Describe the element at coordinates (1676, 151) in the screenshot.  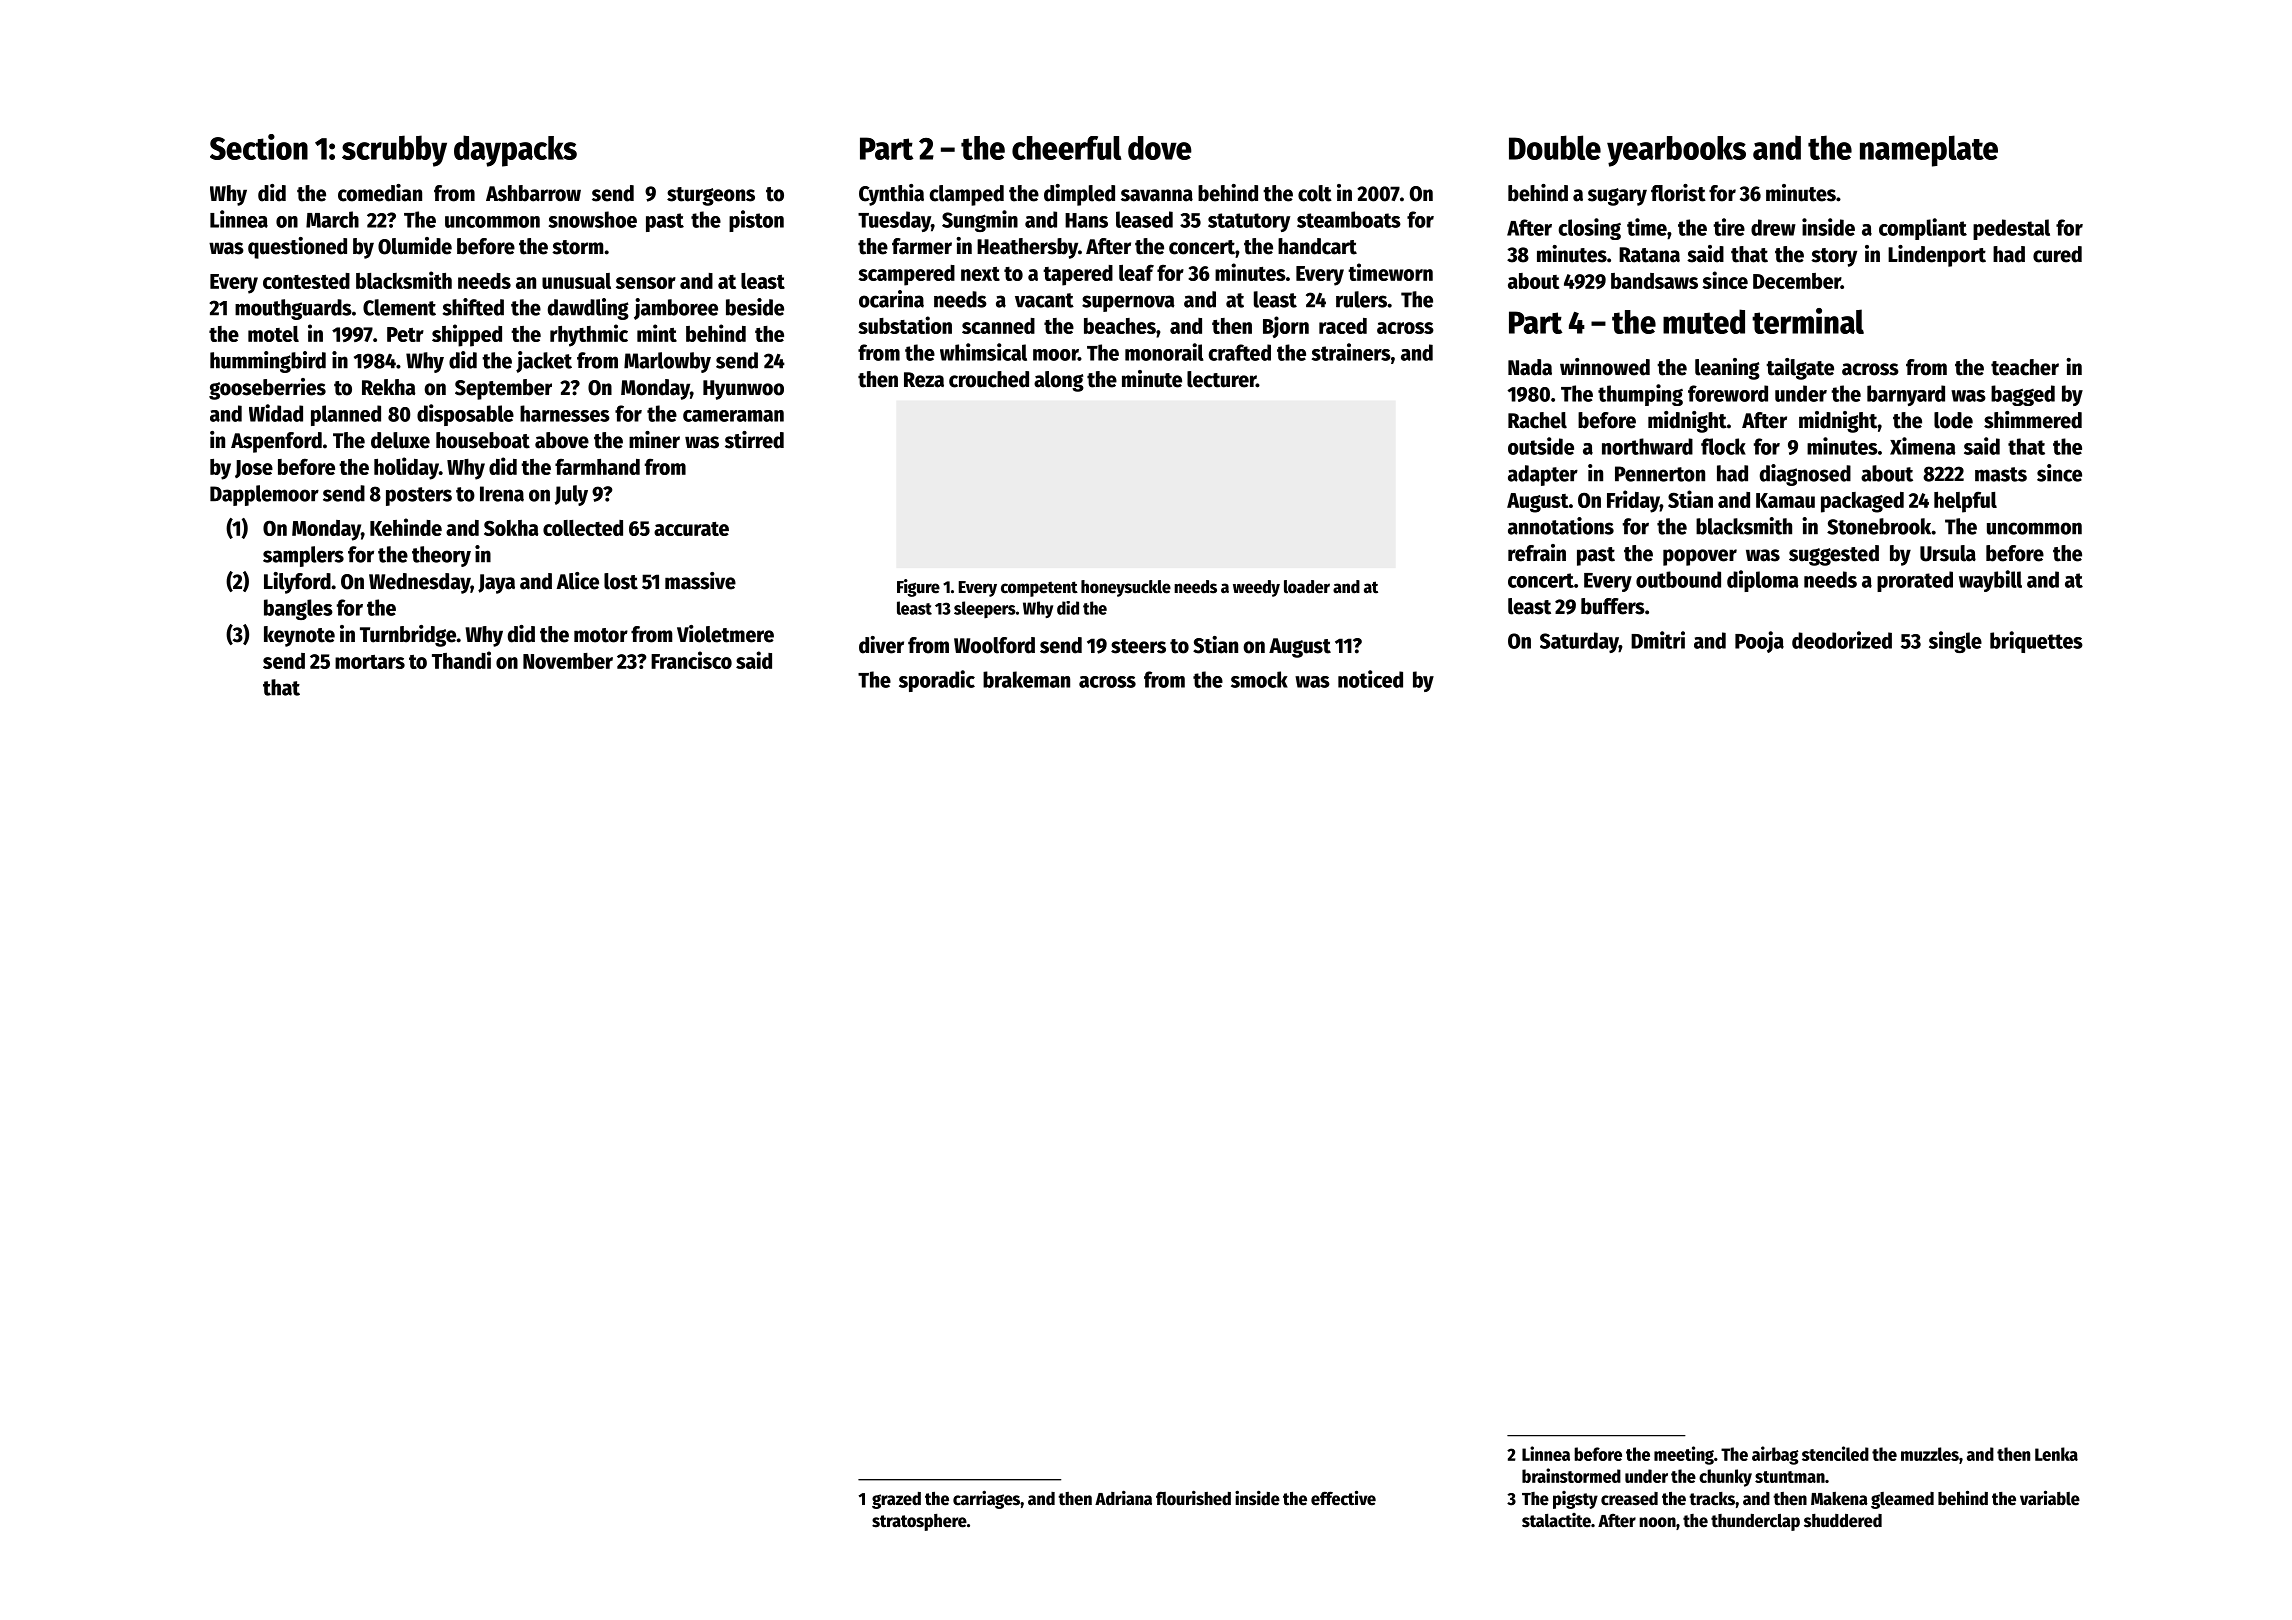
I see `yearbooks` at that location.
